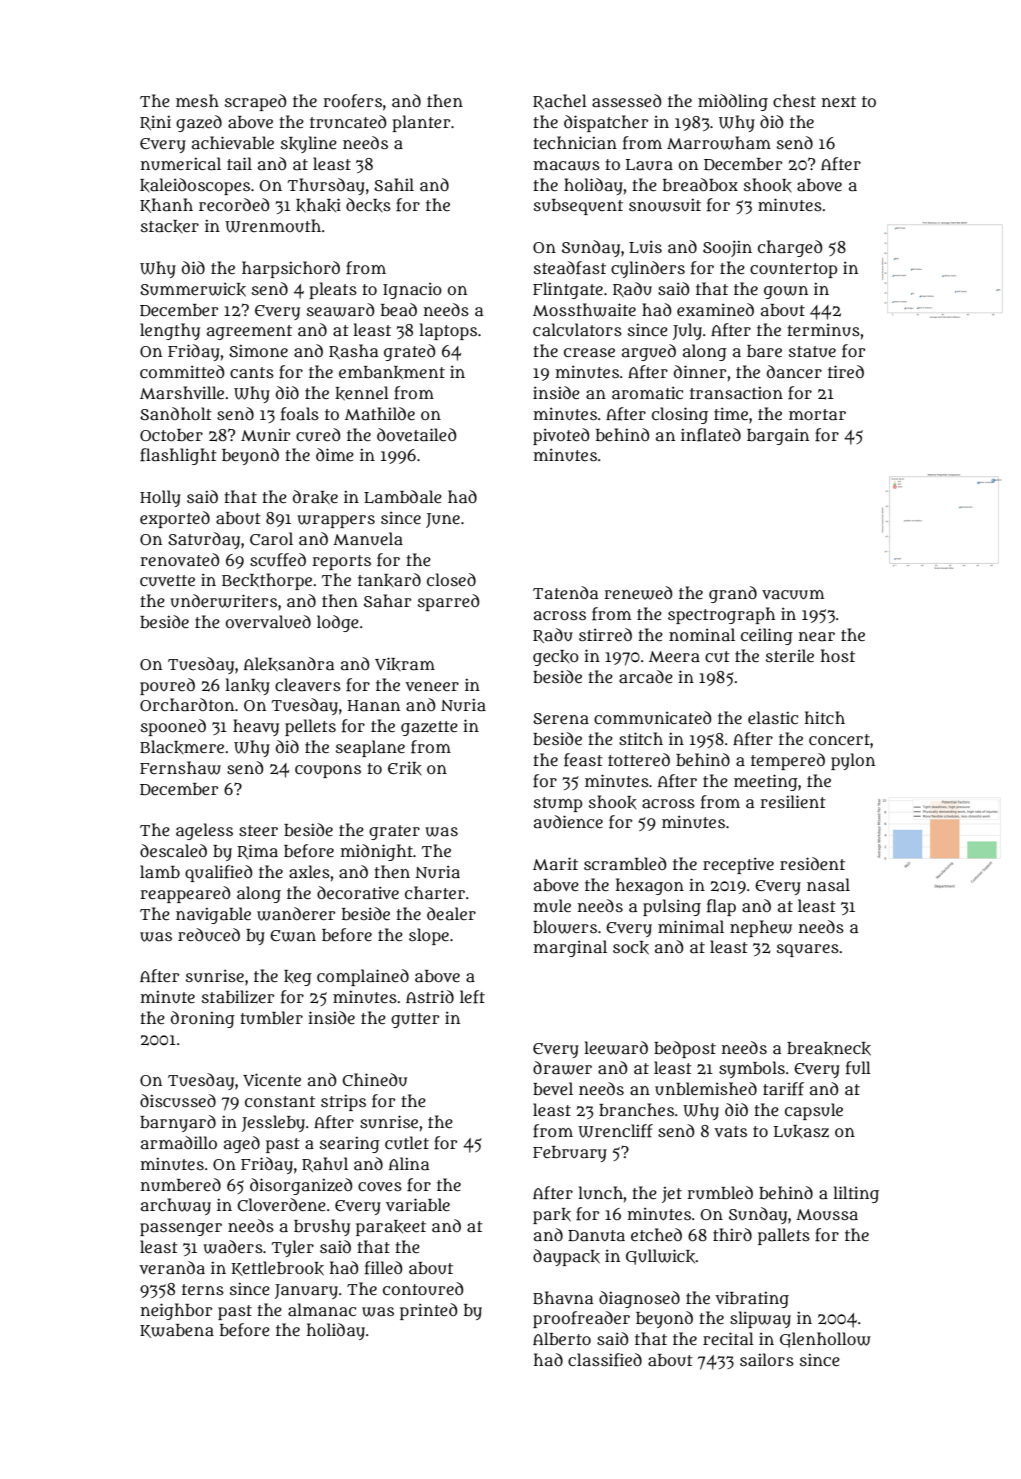  What do you see at coordinates (649, 164) in the screenshot?
I see `Laura` at bounding box center [649, 164].
